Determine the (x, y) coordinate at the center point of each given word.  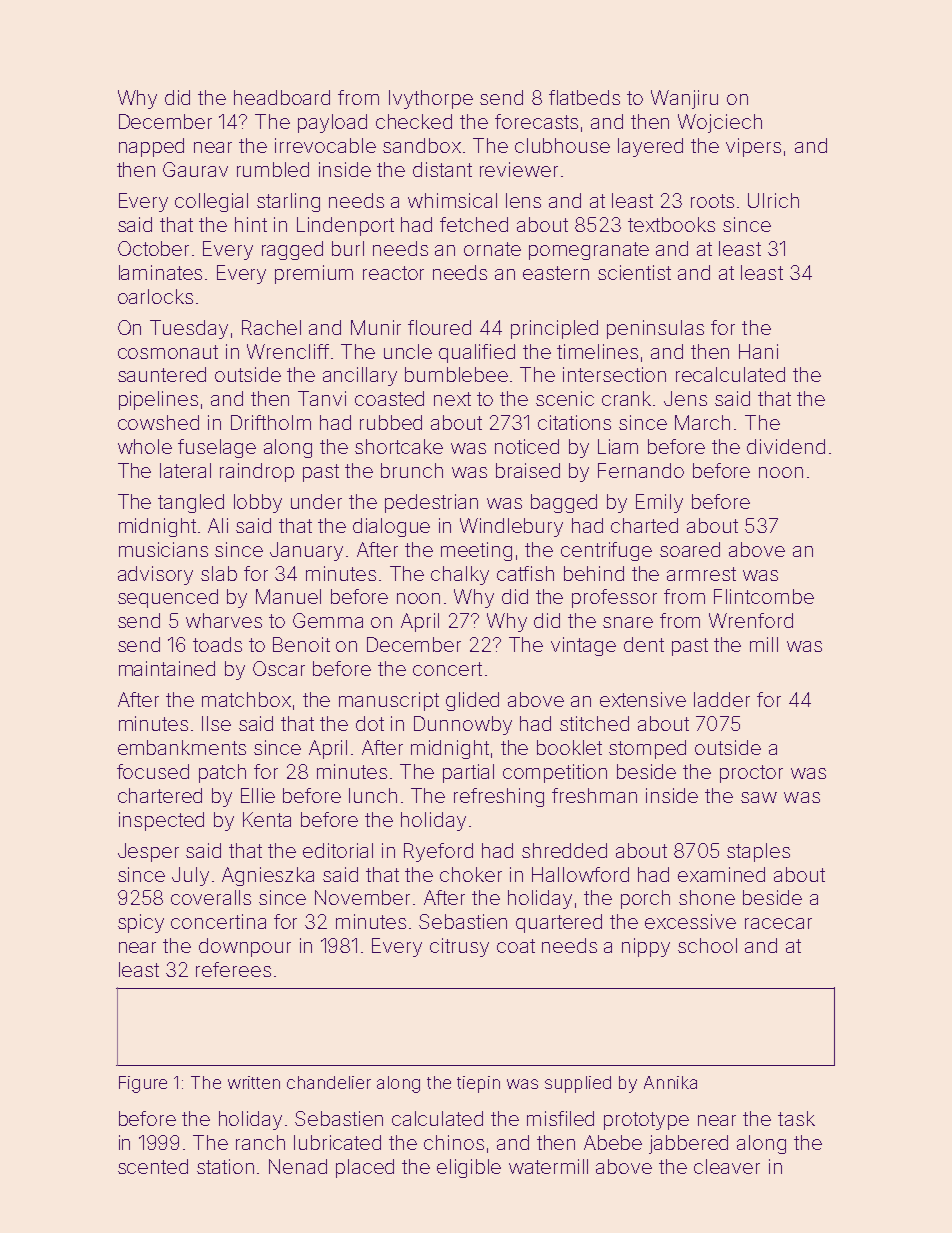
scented (153, 1166)
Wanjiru (684, 99)
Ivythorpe (431, 99)
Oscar (279, 668)
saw (759, 797)
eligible (469, 1168)
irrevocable (325, 145)
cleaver (727, 1166)
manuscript (389, 701)
